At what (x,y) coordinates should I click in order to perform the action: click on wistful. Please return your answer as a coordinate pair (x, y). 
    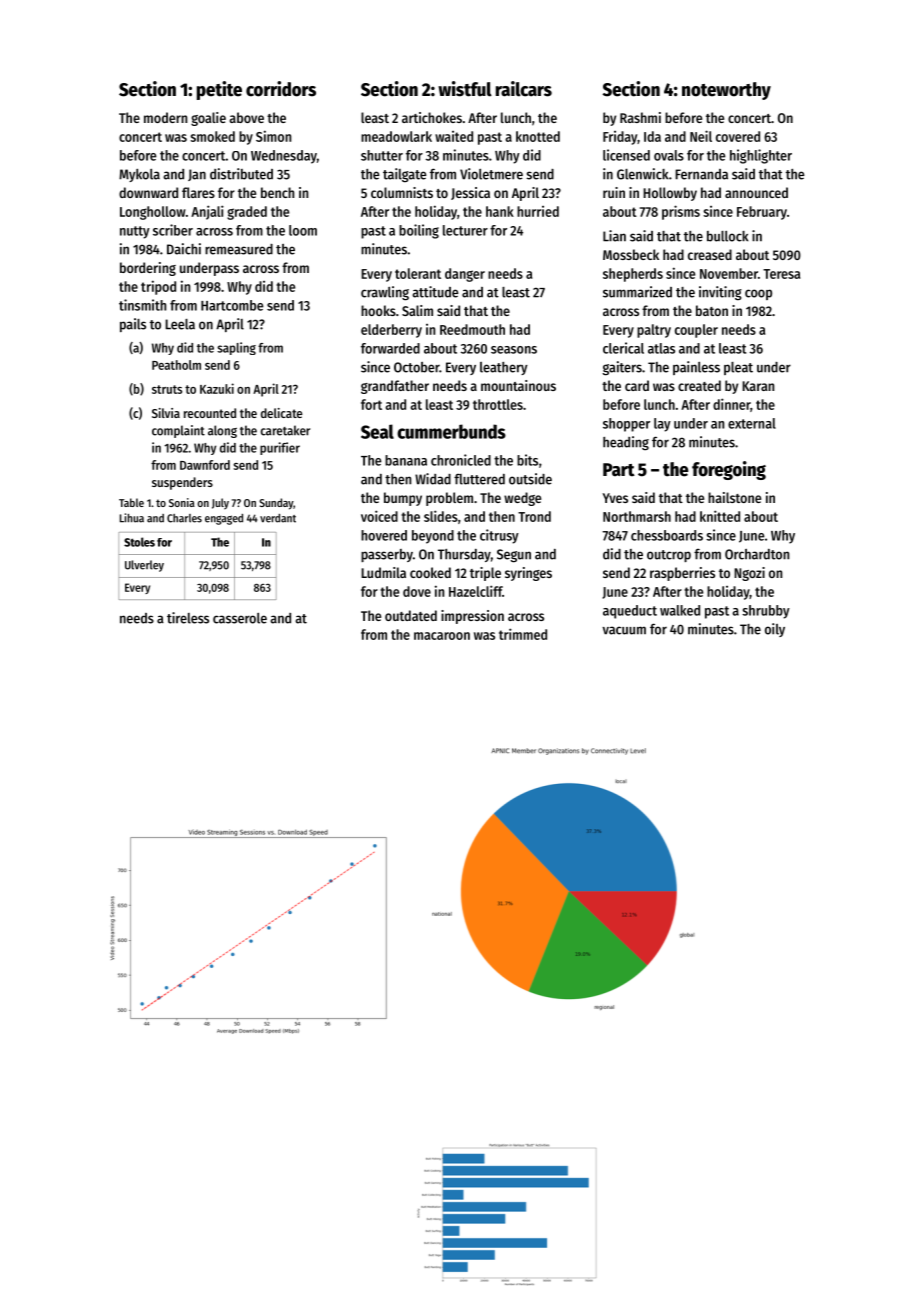
    Looking at the image, I should click on (465, 89).
